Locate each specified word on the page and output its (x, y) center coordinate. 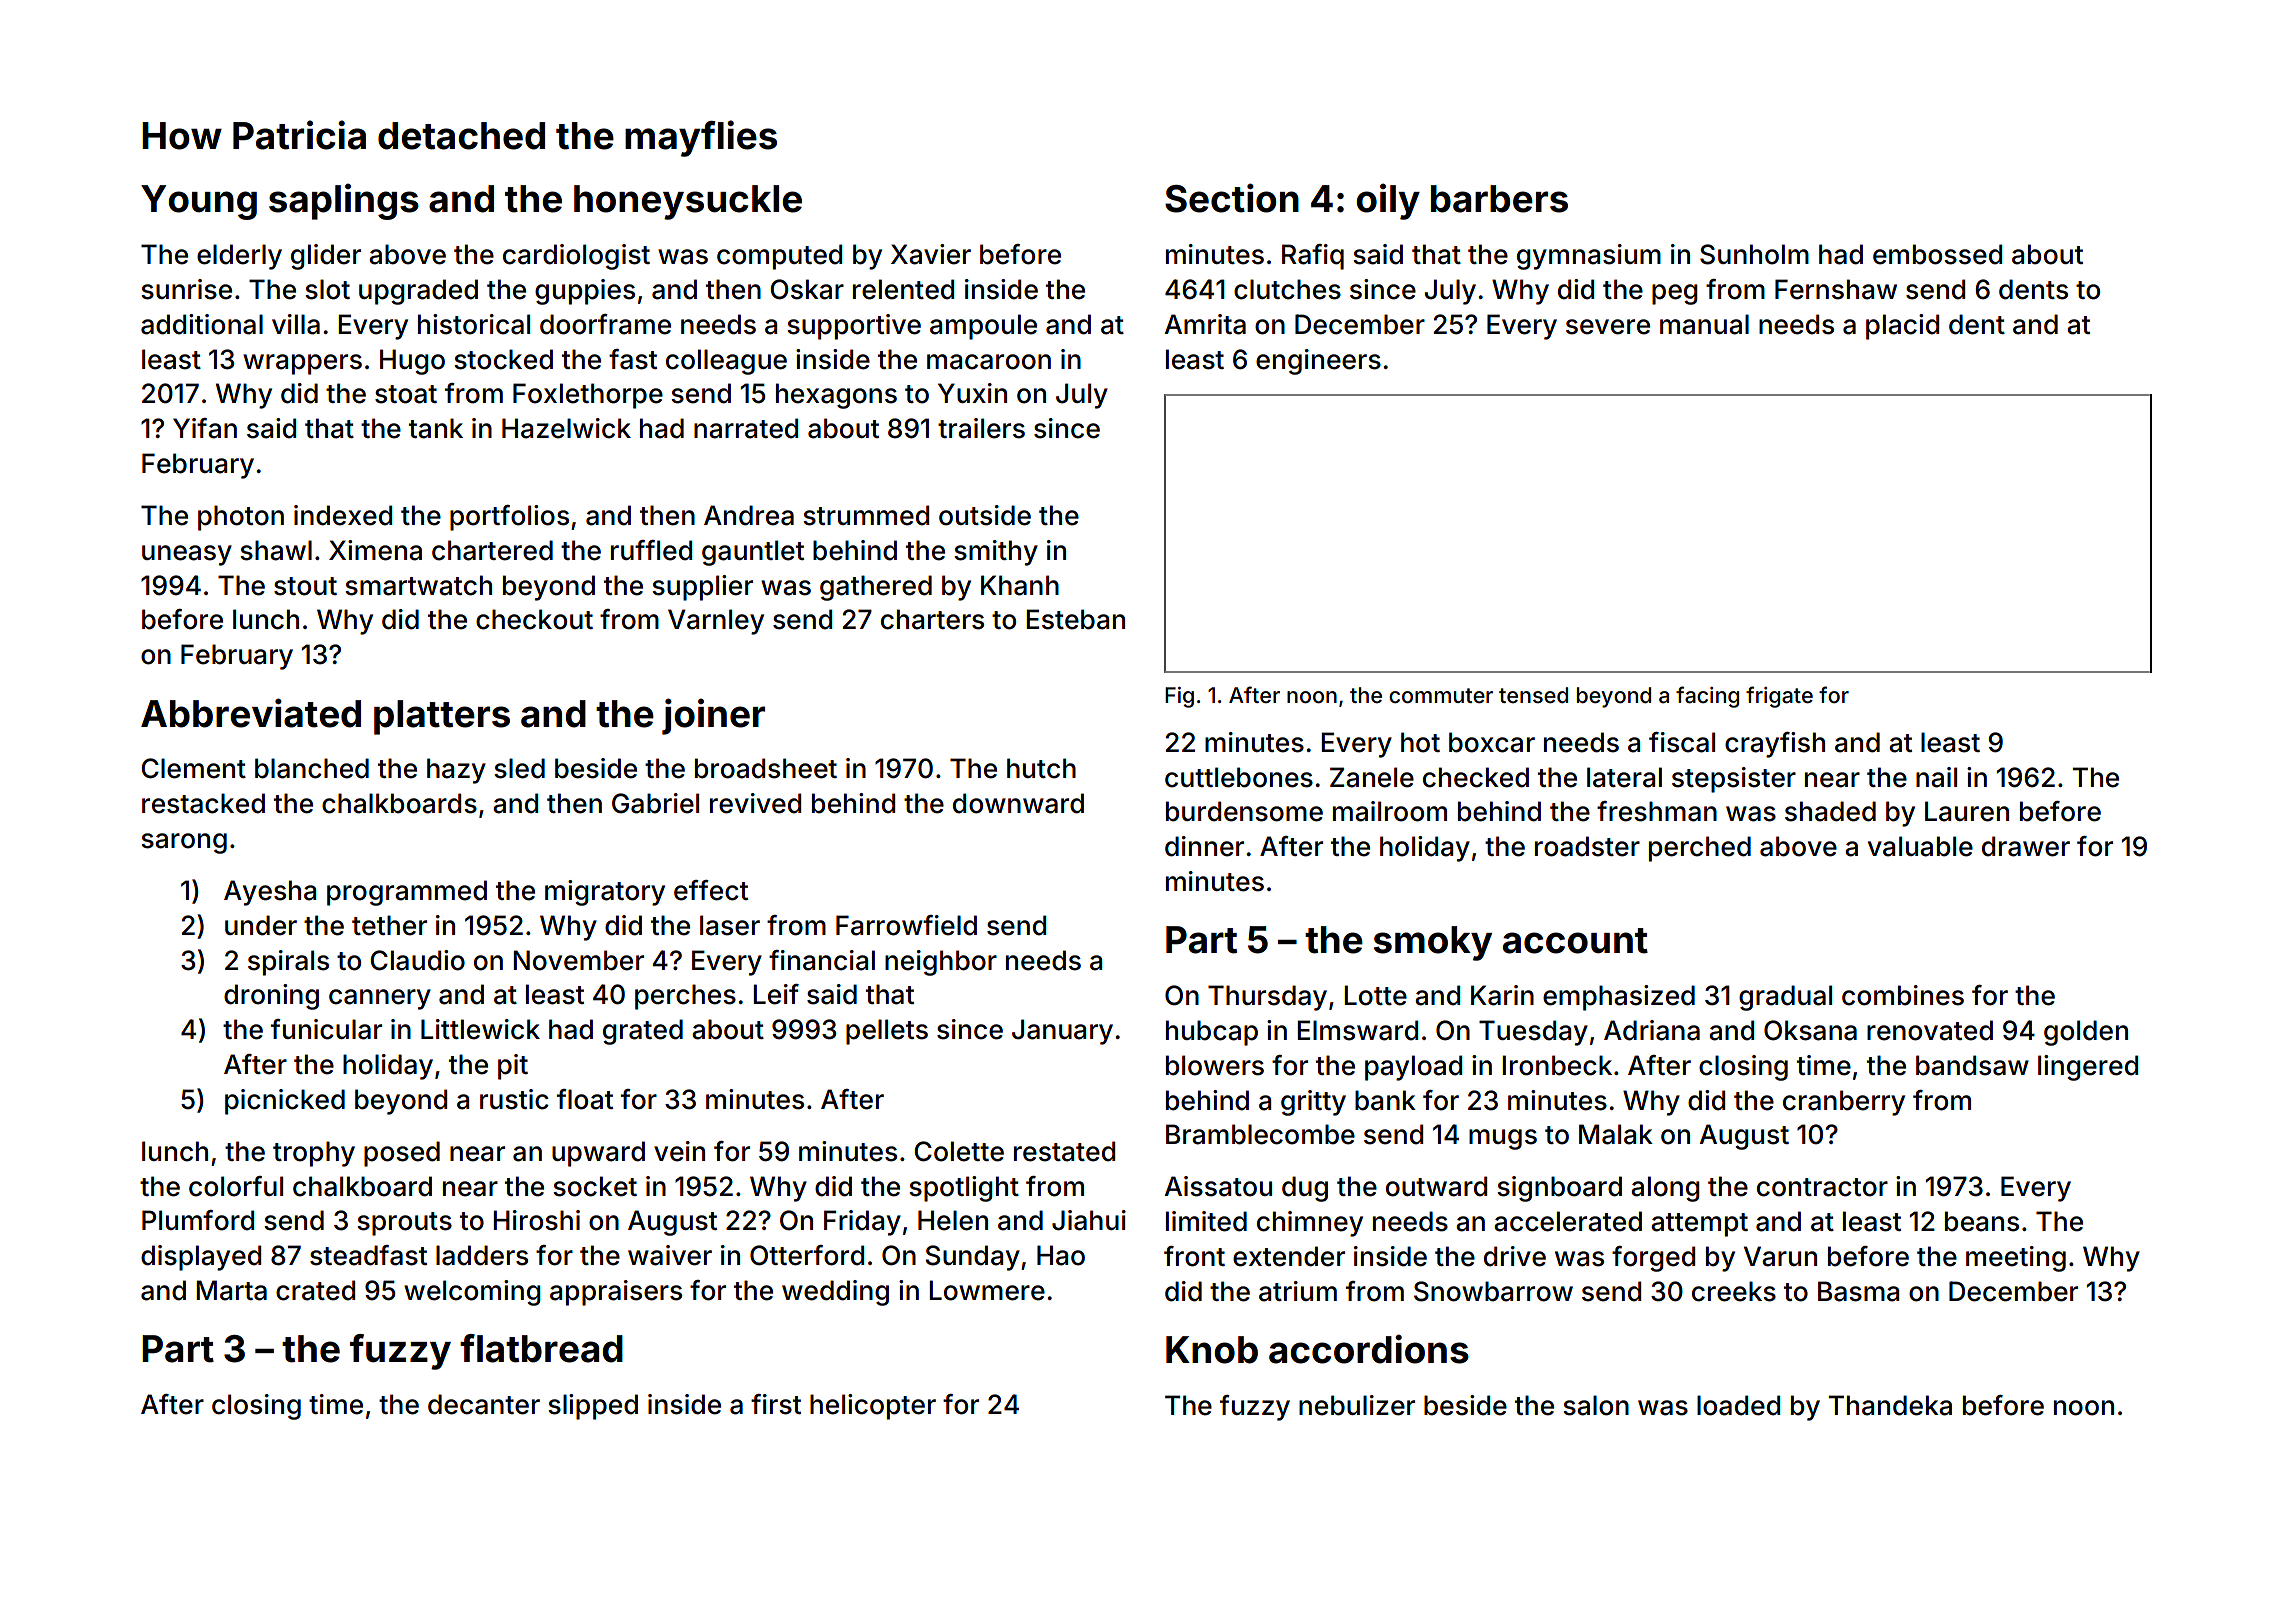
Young (199, 202)
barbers (1499, 199)
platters (442, 717)
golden (2086, 1033)
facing (1707, 697)
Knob (1212, 1350)
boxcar (1492, 742)
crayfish (1775, 745)
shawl (276, 550)
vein (679, 1151)
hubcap (1212, 1033)
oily (1388, 201)
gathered (876, 588)
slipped (593, 1407)
